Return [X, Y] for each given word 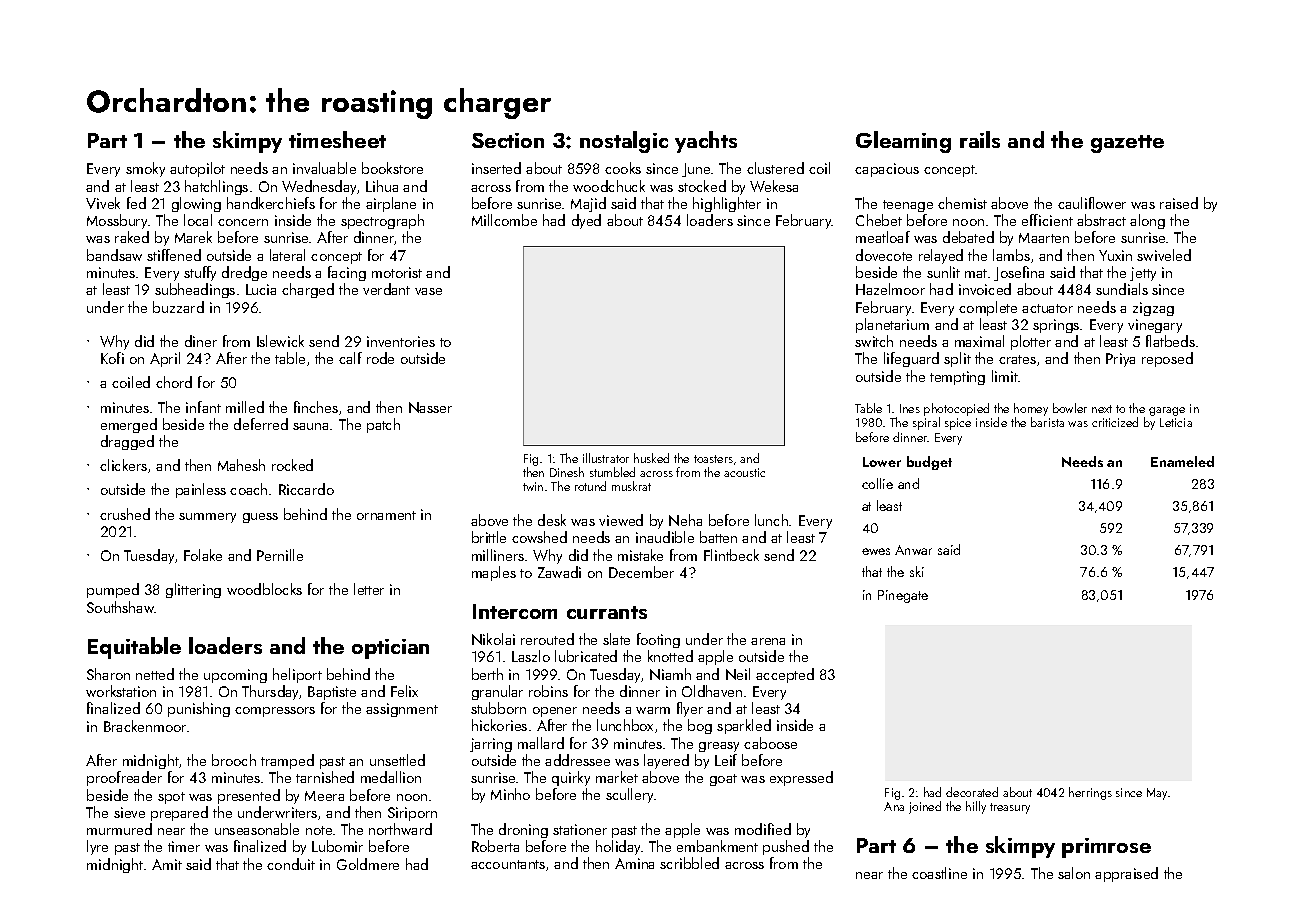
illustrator [606, 458]
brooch [234, 760]
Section [508, 140]
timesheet [337, 139]
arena [768, 641]
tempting [957, 378]
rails [980, 139]
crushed [125, 514]
